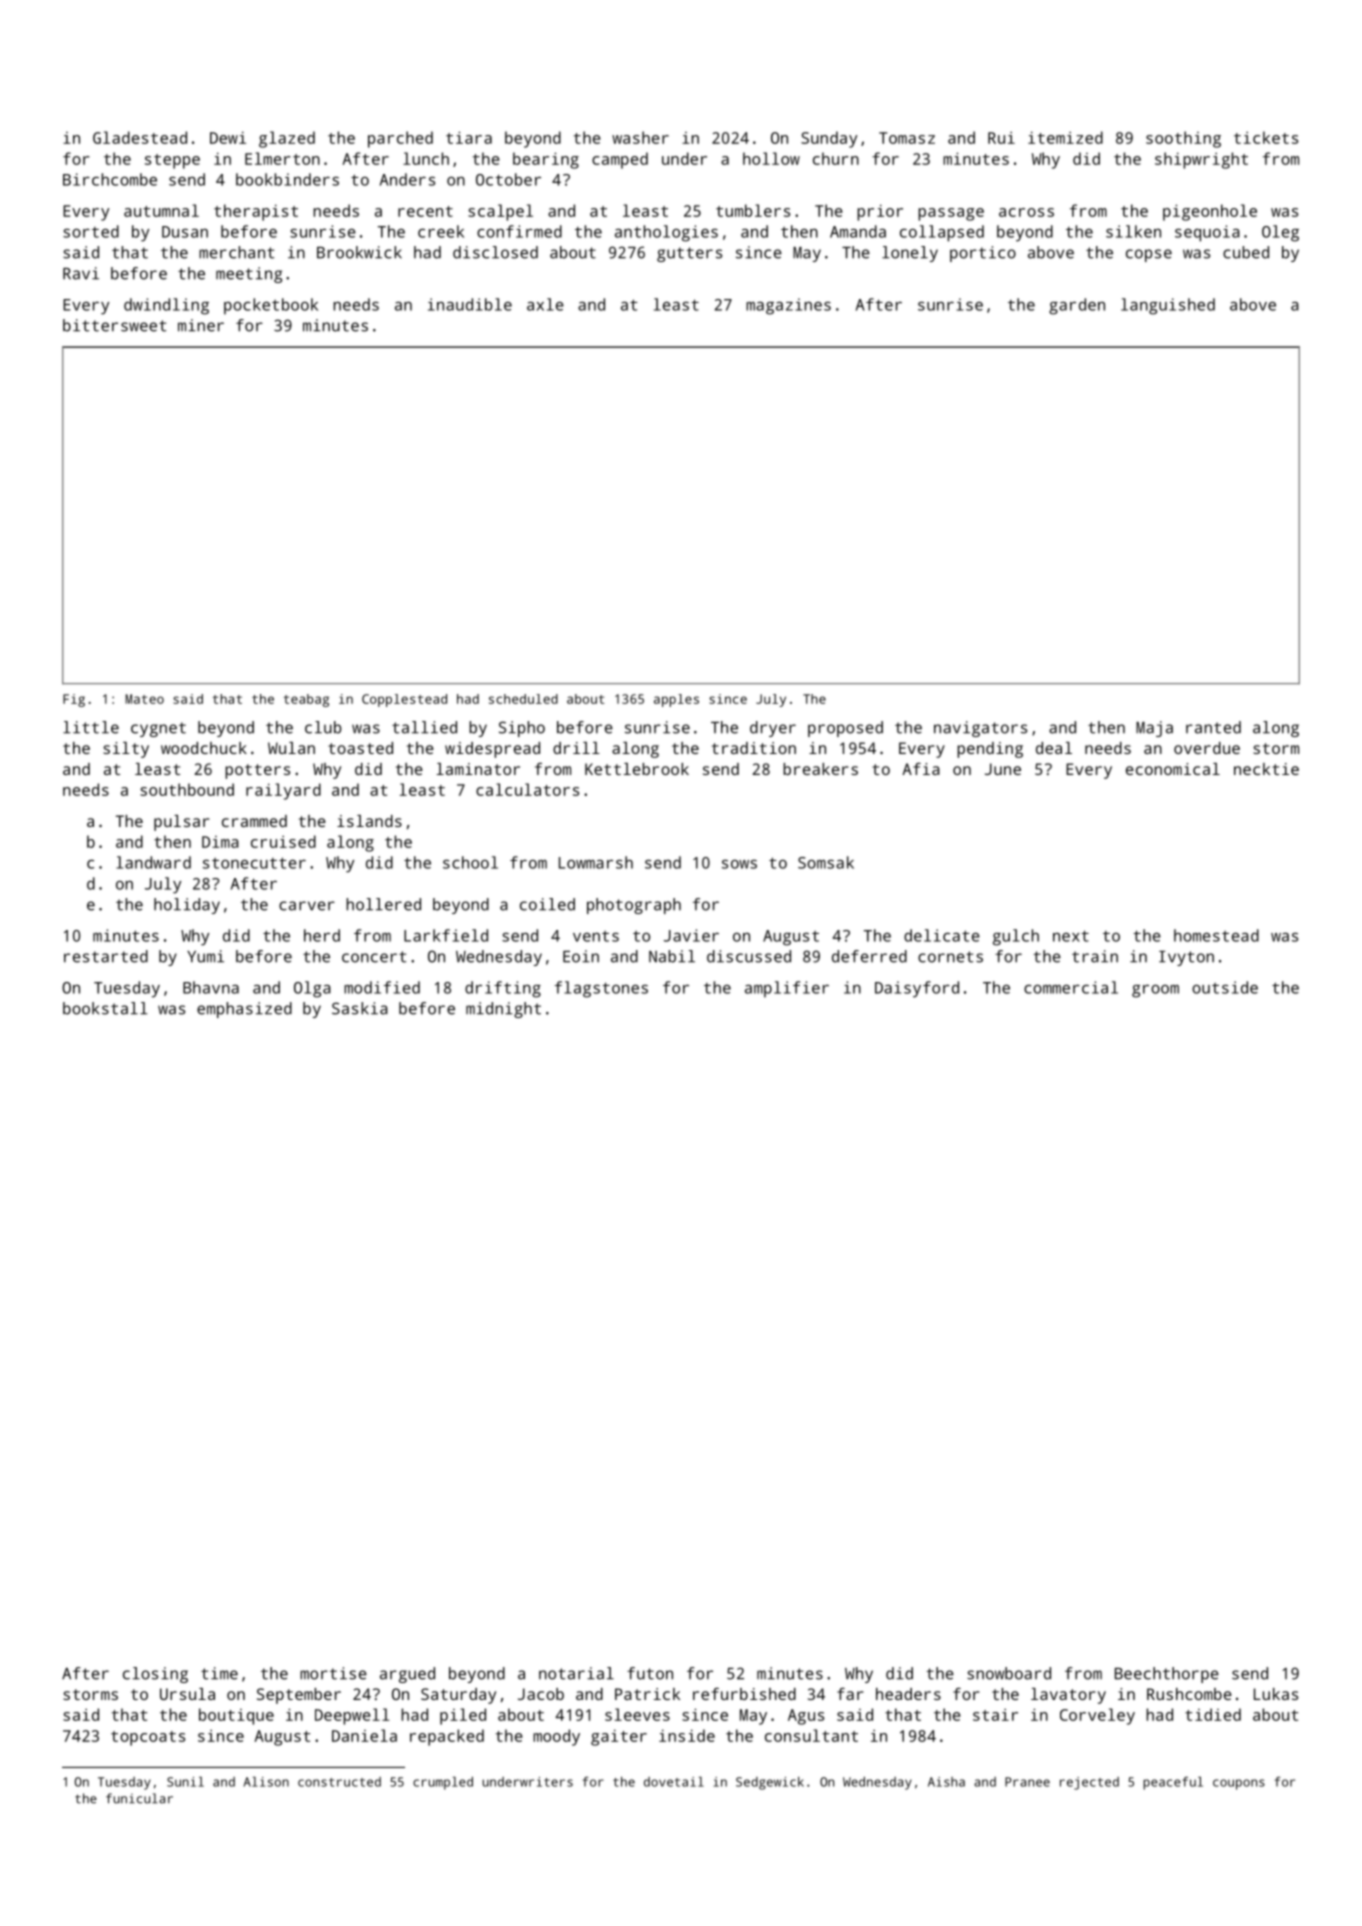 The height and width of the image is (1926, 1362). Describe the element at coordinates (503, 1010) in the image. I see `midnight` at that location.
